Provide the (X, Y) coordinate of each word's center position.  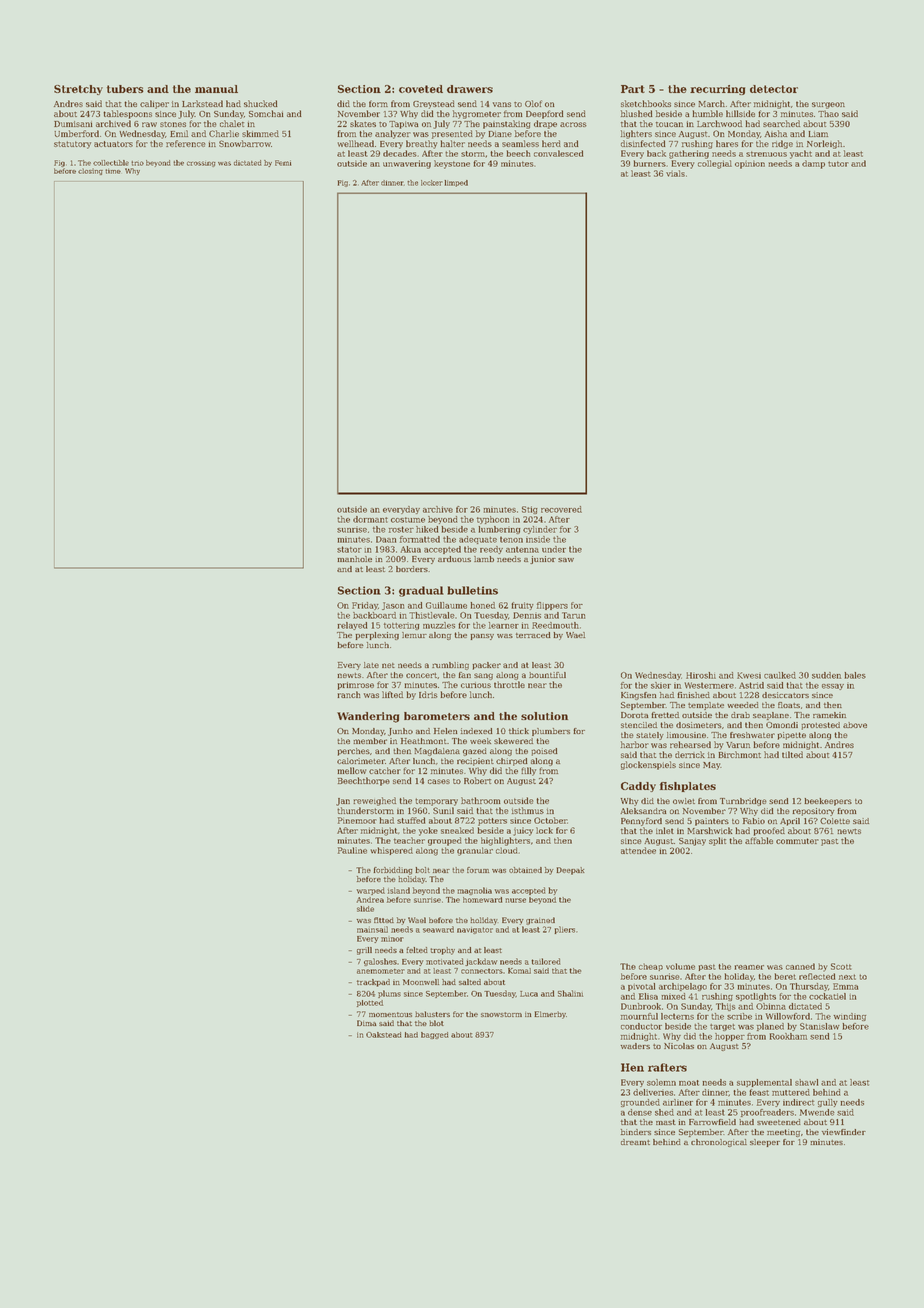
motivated (445, 961)
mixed (673, 996)
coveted (421, 89)
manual (216, 89)
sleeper (765, 1143)
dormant (370, 519)
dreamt (635, 1142)
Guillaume (446, 605)
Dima (367, 1023)
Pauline (352, 850)
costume (408, 520)
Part (633, 89)
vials (675, 173)
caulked (780, 675)
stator (349, 549)
